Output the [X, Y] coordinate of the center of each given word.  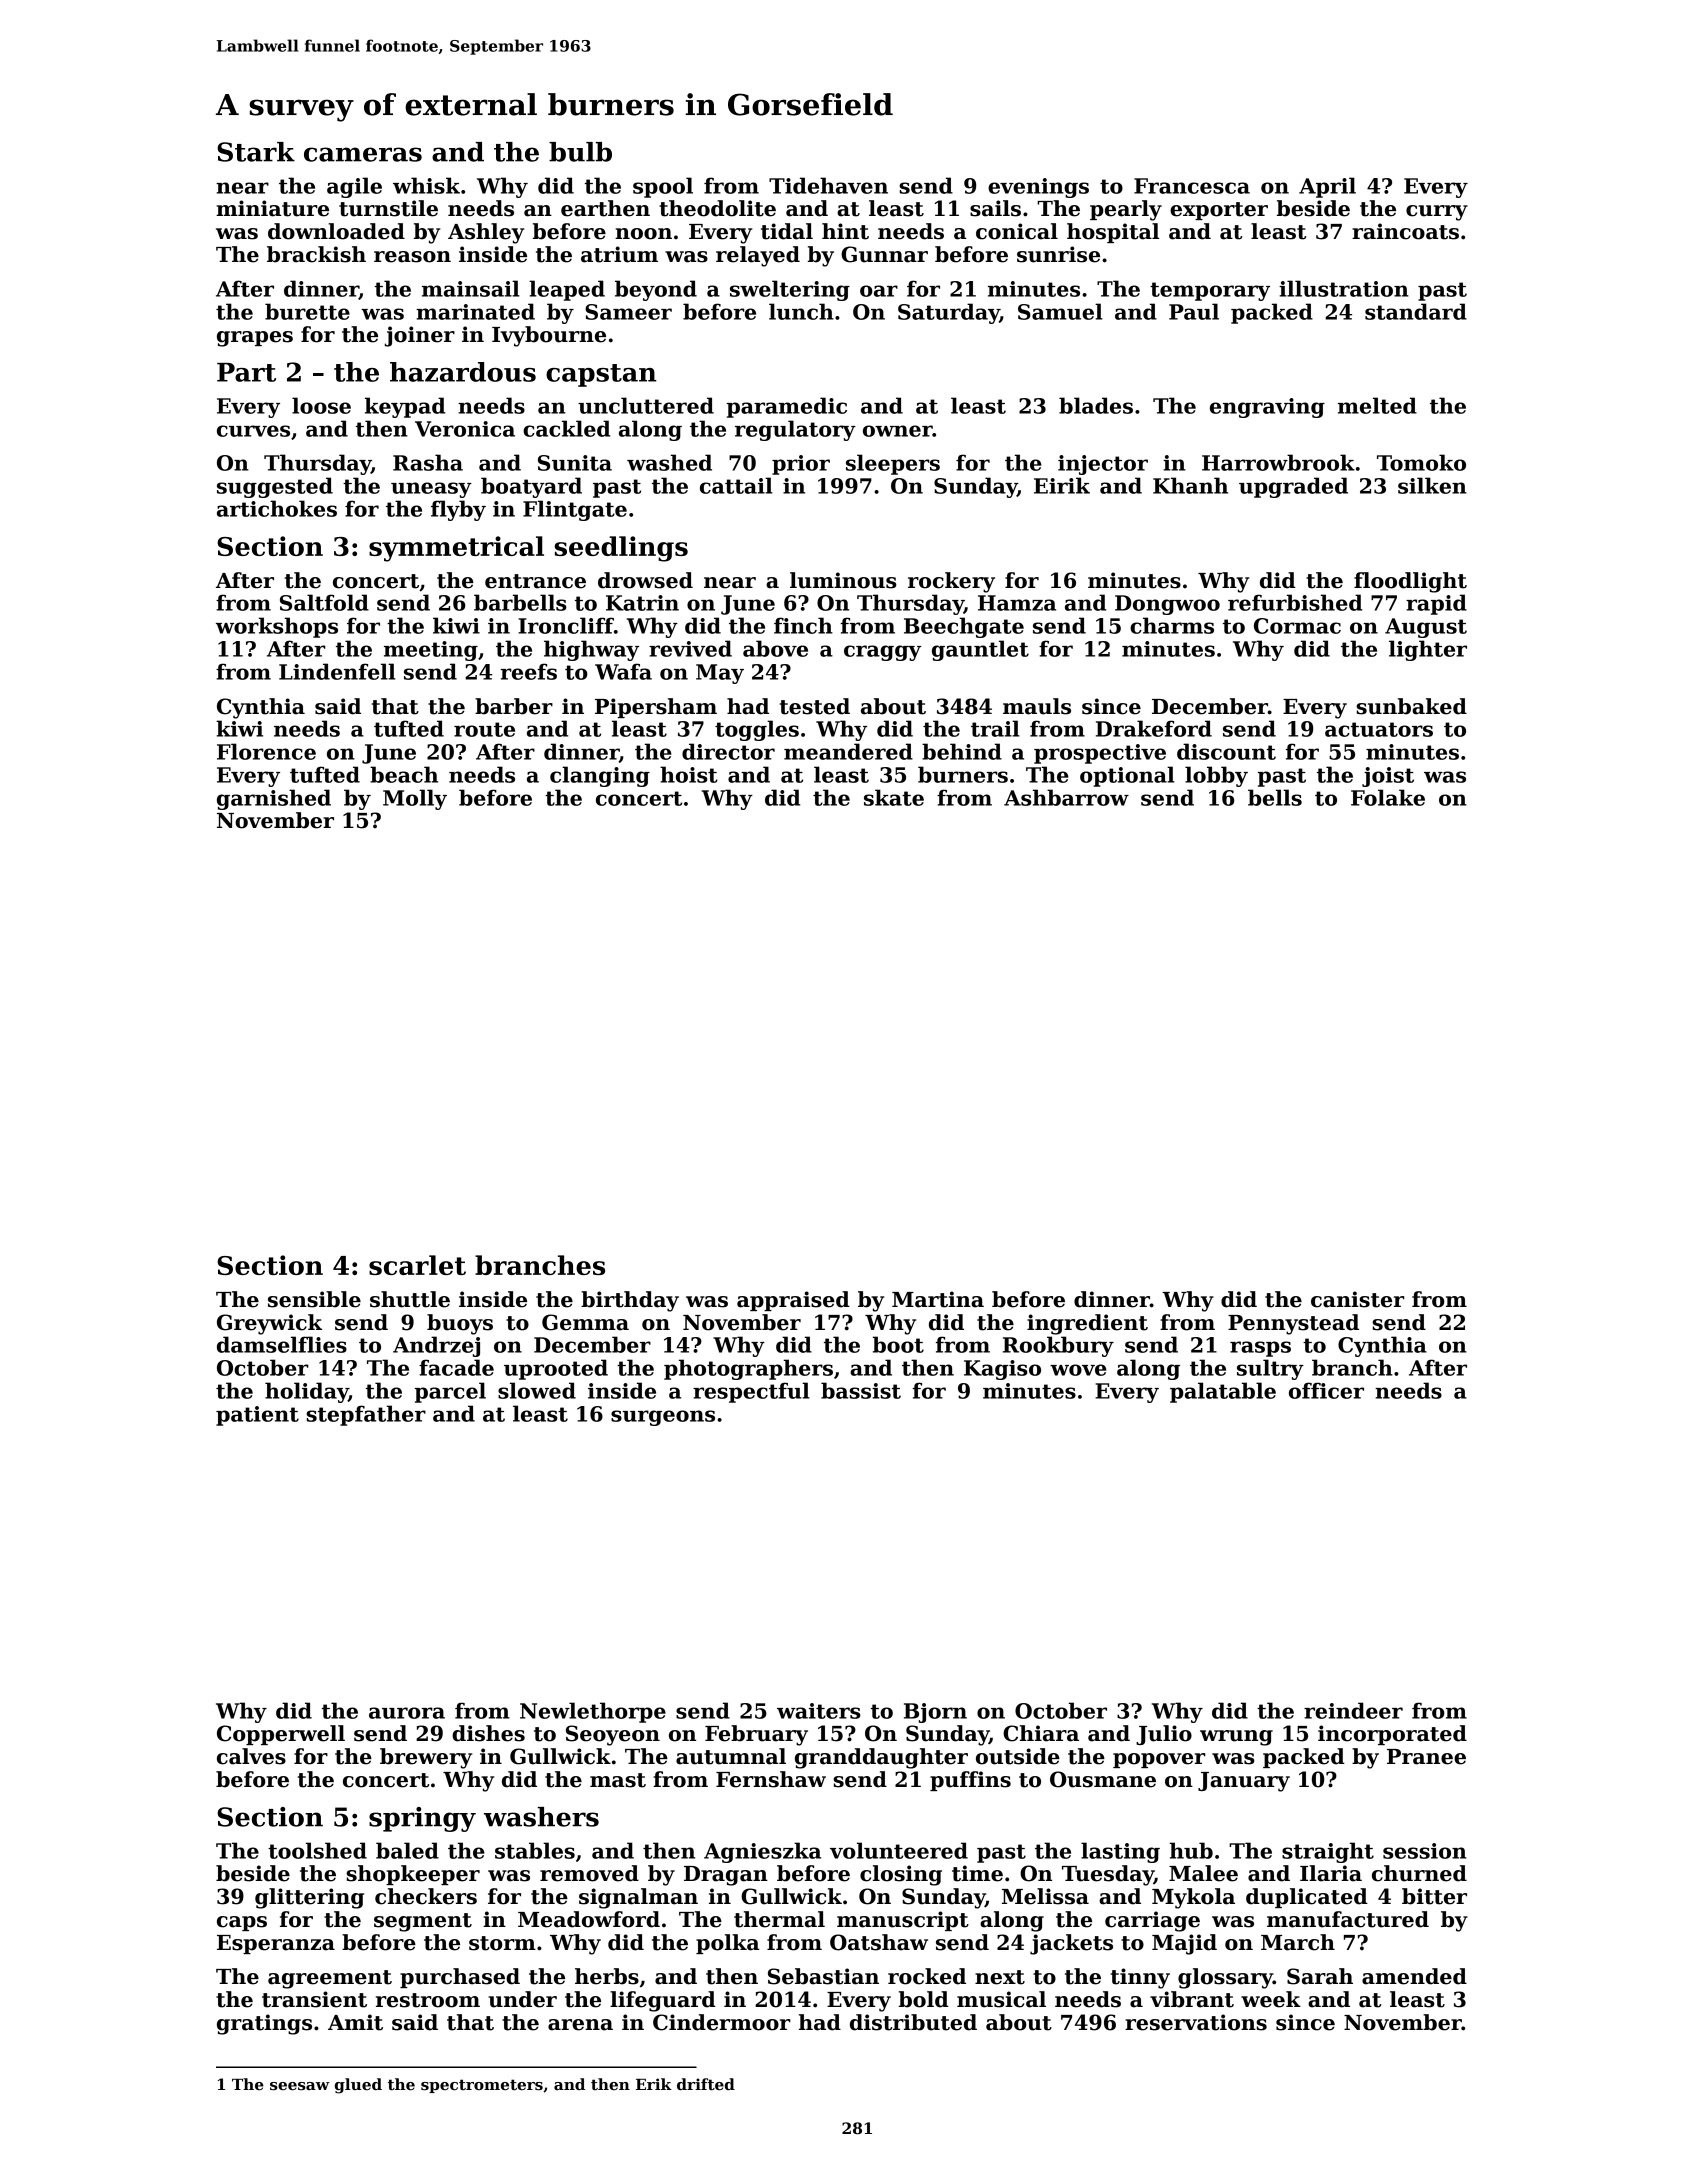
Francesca [1192, 186]
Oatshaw [879, 1942]
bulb [580, 152]
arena [580, 2025]
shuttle [410, 1299]
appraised [793, 1301]
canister [1358, 1299]
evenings [1038, 188]
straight [1328, 1852]
